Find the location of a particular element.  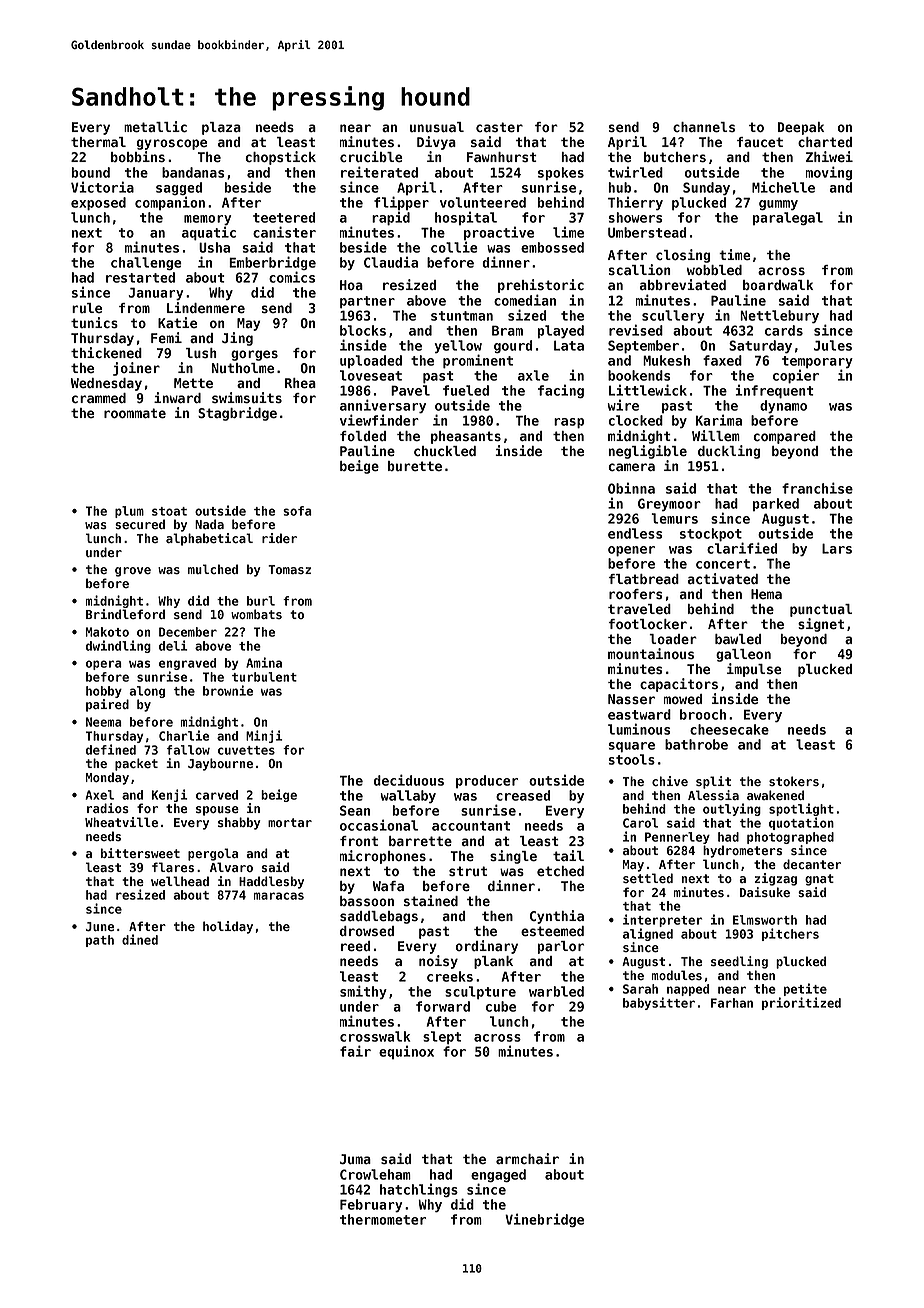

Nasser is located at coordinates (631, 699).
